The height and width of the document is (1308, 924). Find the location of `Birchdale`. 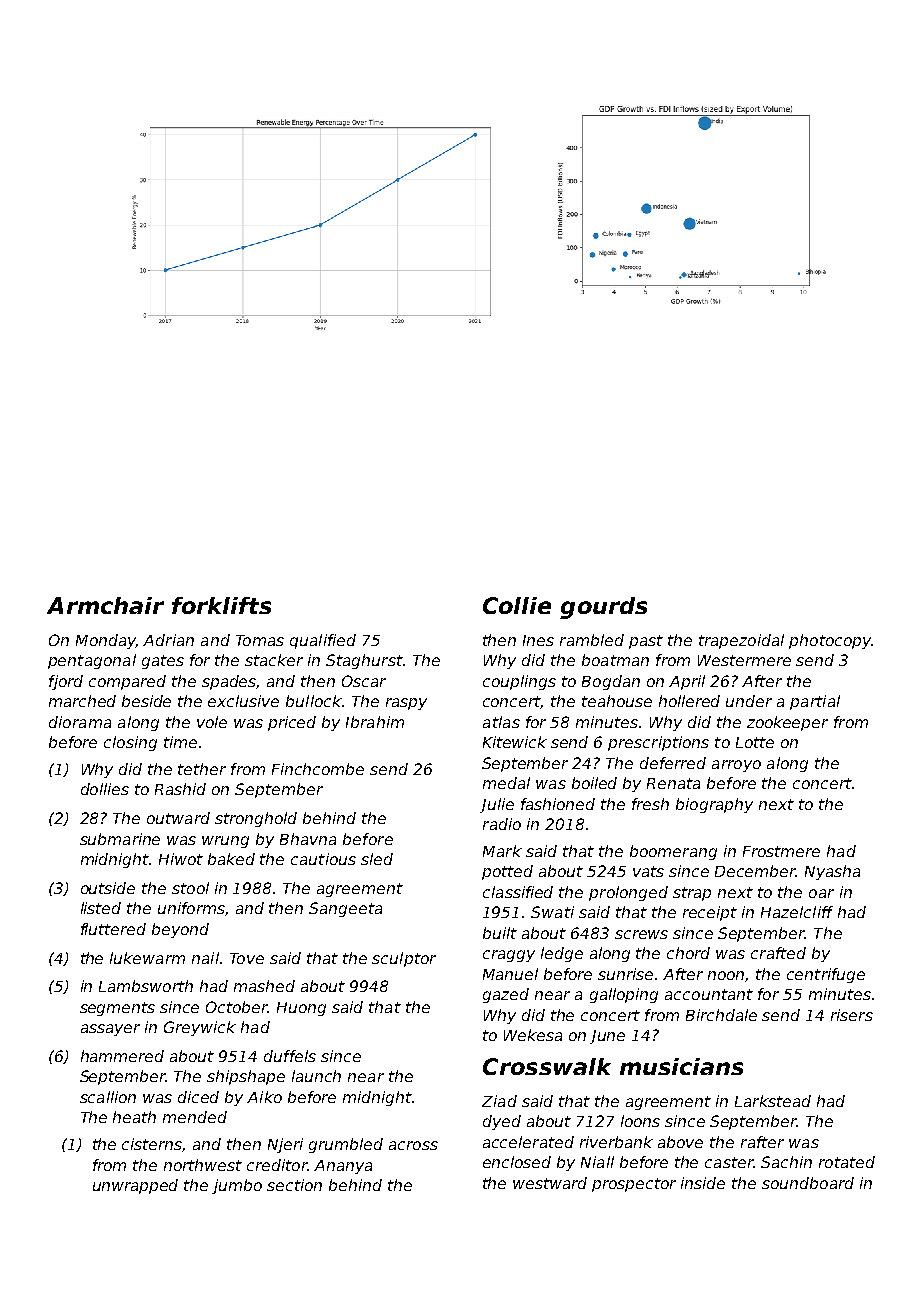

Birchdale is located at coordinates (721, 1015).
